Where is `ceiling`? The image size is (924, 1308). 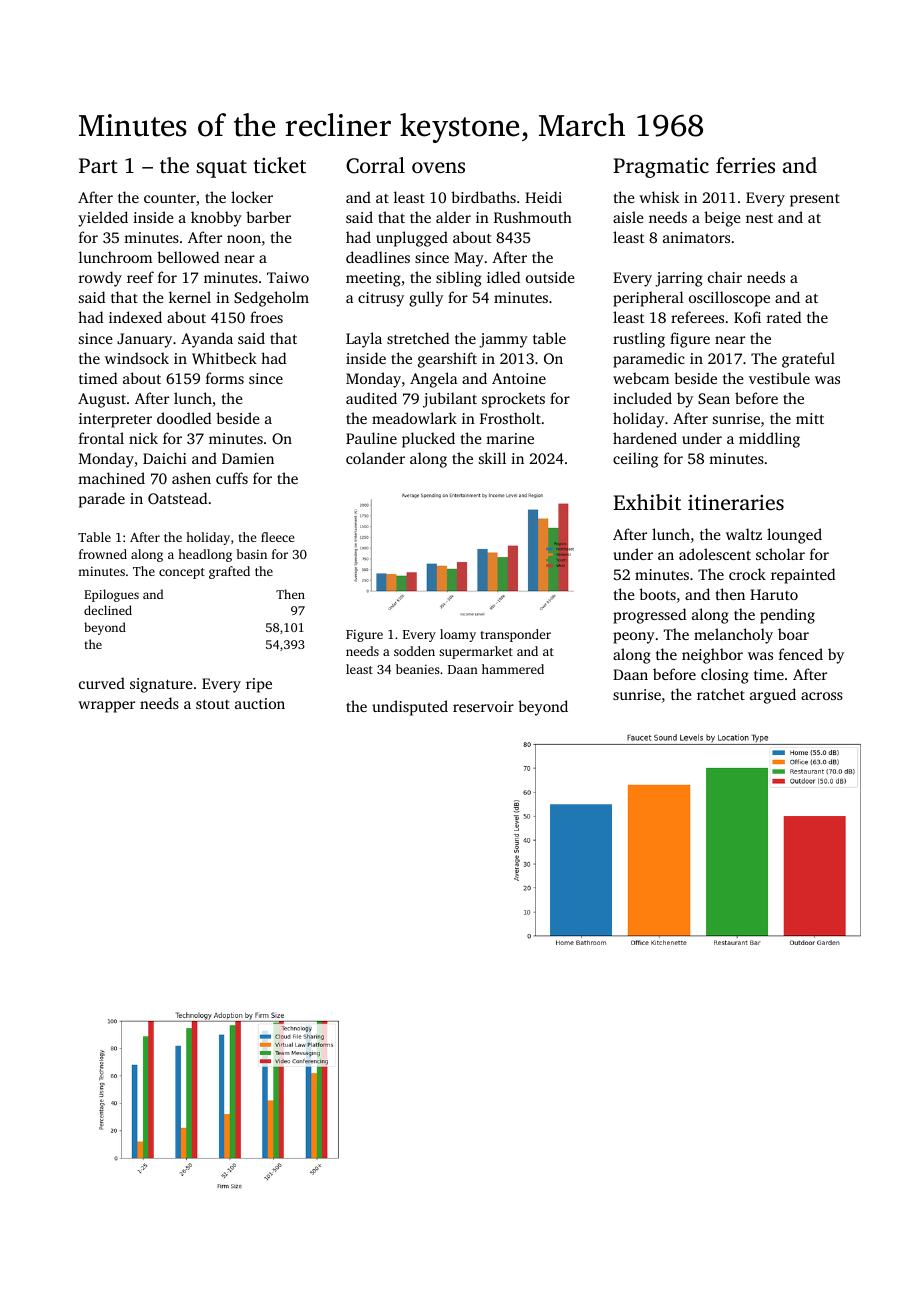 ceiling is located at coordinates (635, 460).
